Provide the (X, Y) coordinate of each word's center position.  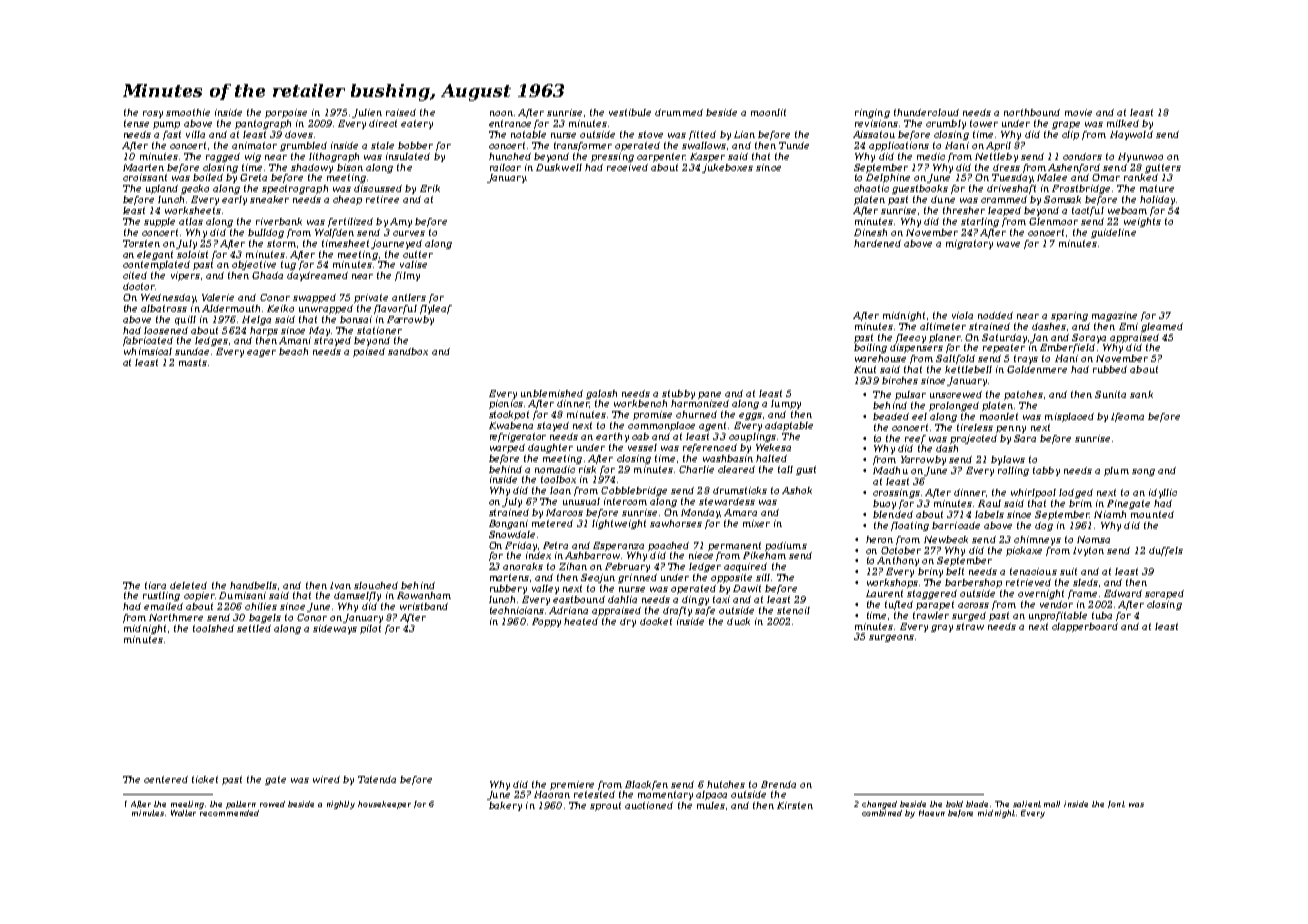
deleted (188, 585)
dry (628, 622)
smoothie (188, 112)
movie (1078, 112)
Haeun (932, 813)
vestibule (630, 112)
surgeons (891, 638)
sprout (605, 806)
